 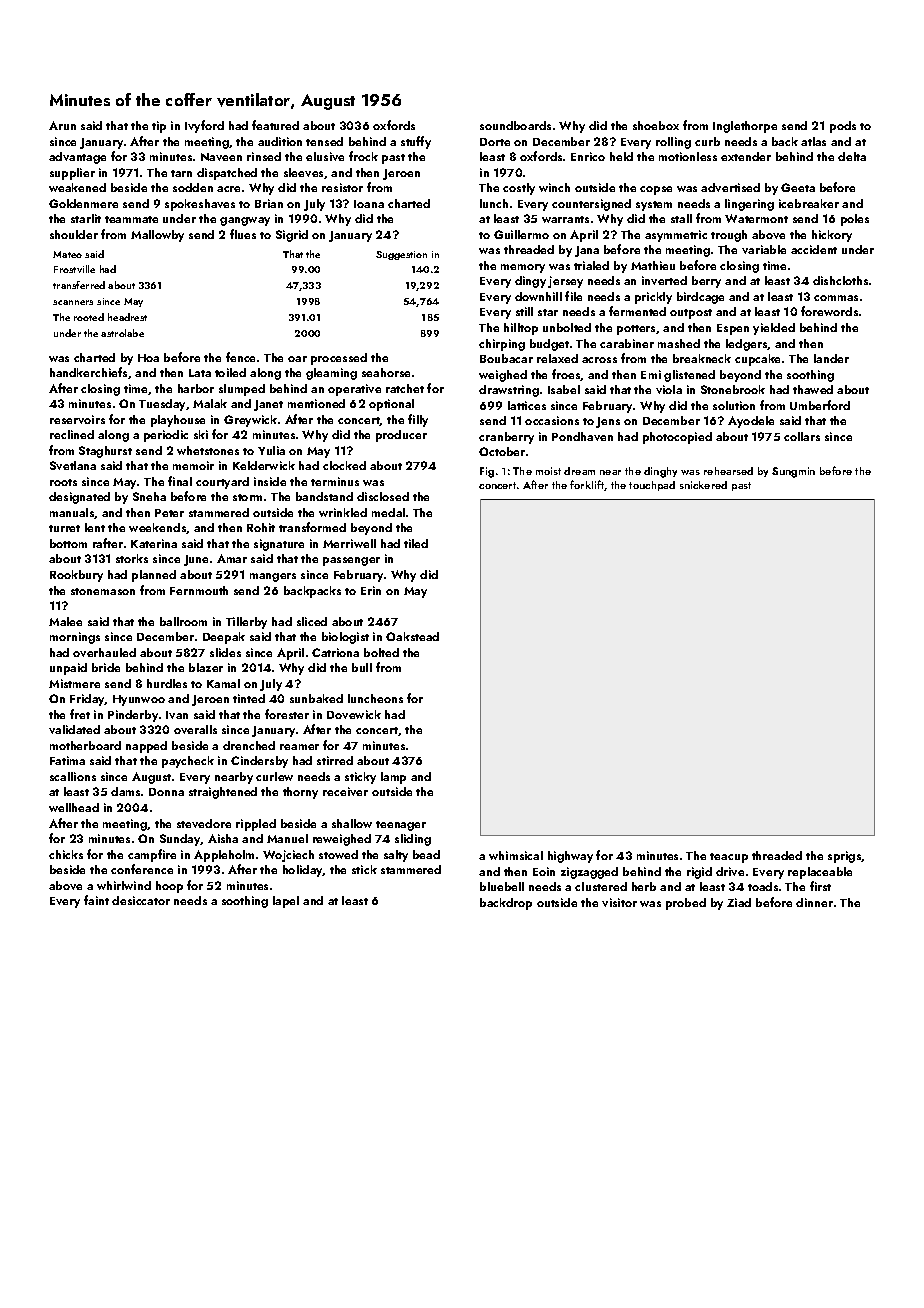 I want to click on passenger, so click(x=351, y=561).
